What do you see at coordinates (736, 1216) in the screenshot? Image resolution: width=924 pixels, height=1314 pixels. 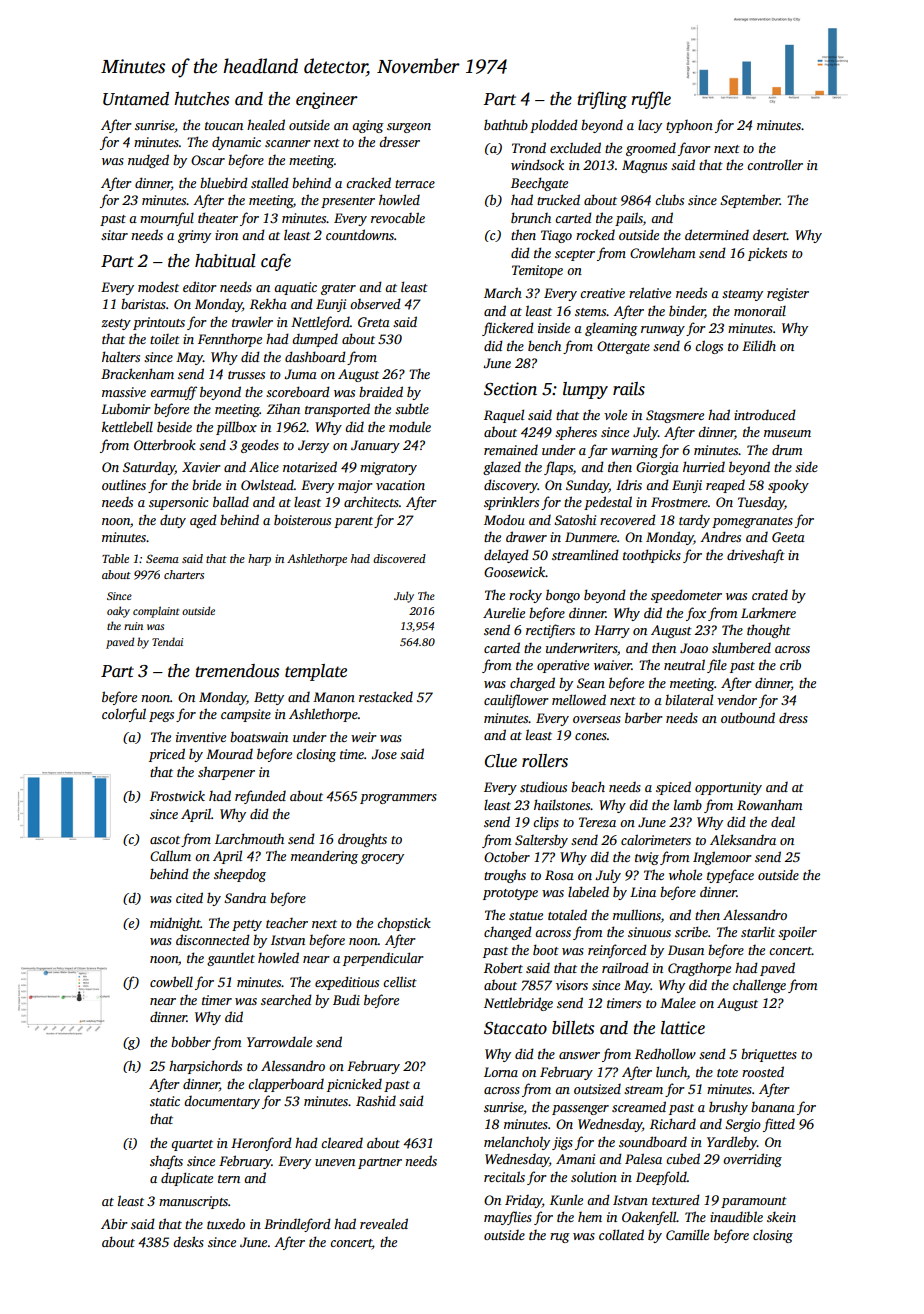 I see `inaudible` at bounding box center [736, 1216].
